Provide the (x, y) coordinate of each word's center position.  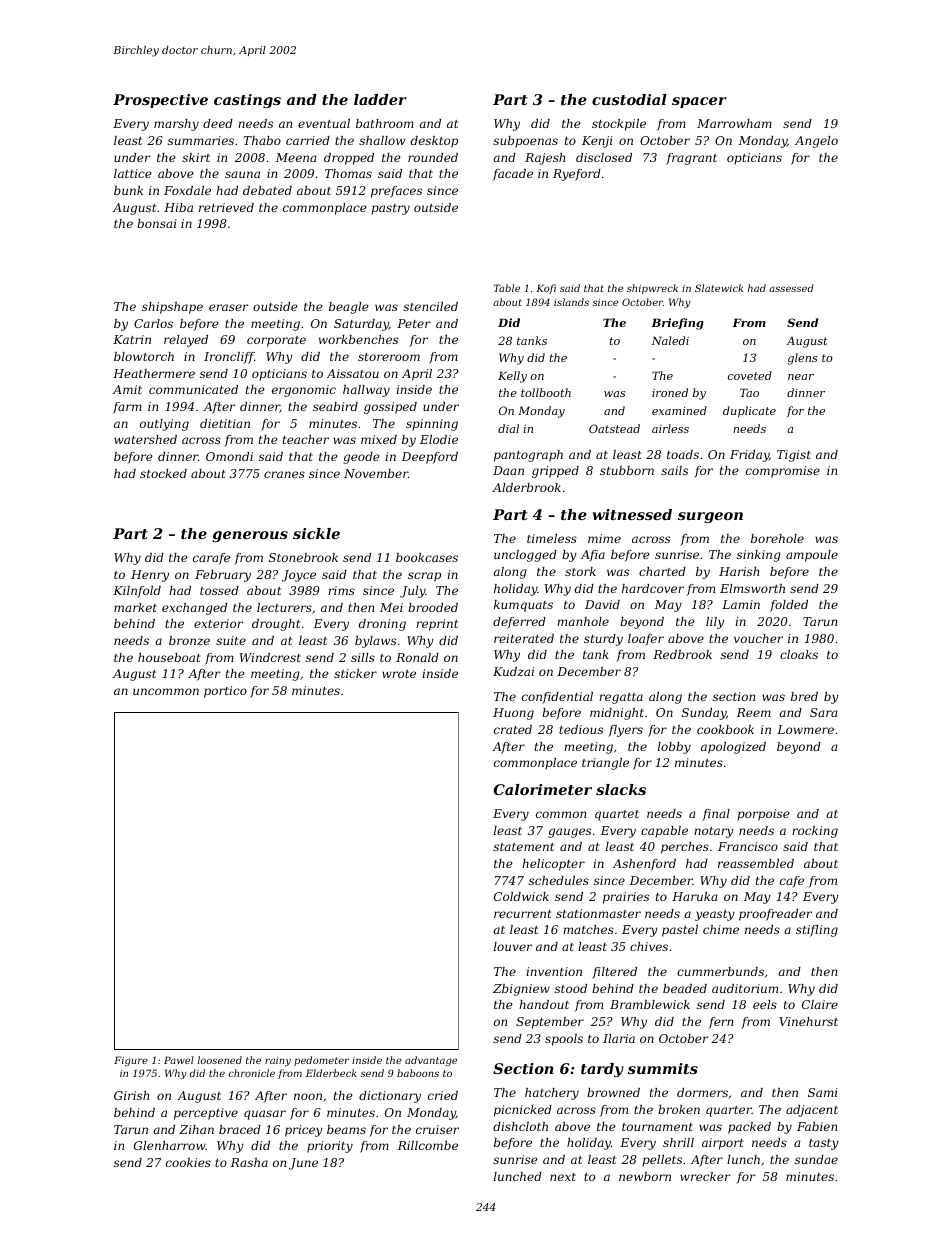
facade (513, 175)
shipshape (172, 308)
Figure (131, 1061)
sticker (355, 673)
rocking (815, 832)
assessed (791, 288)
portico (225, 692)
